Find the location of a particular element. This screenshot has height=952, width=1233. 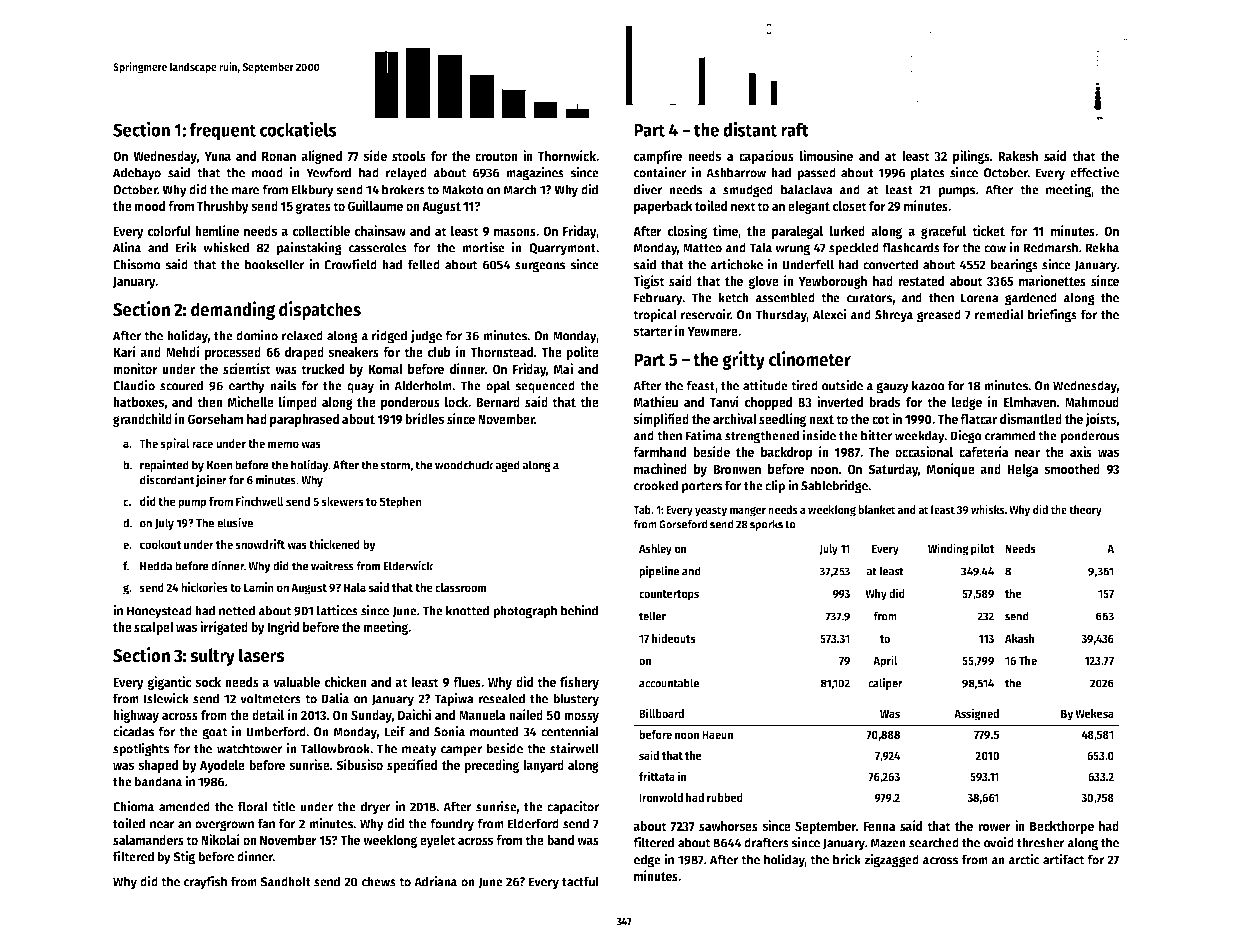

passed is located at coordinates (816, 174).
